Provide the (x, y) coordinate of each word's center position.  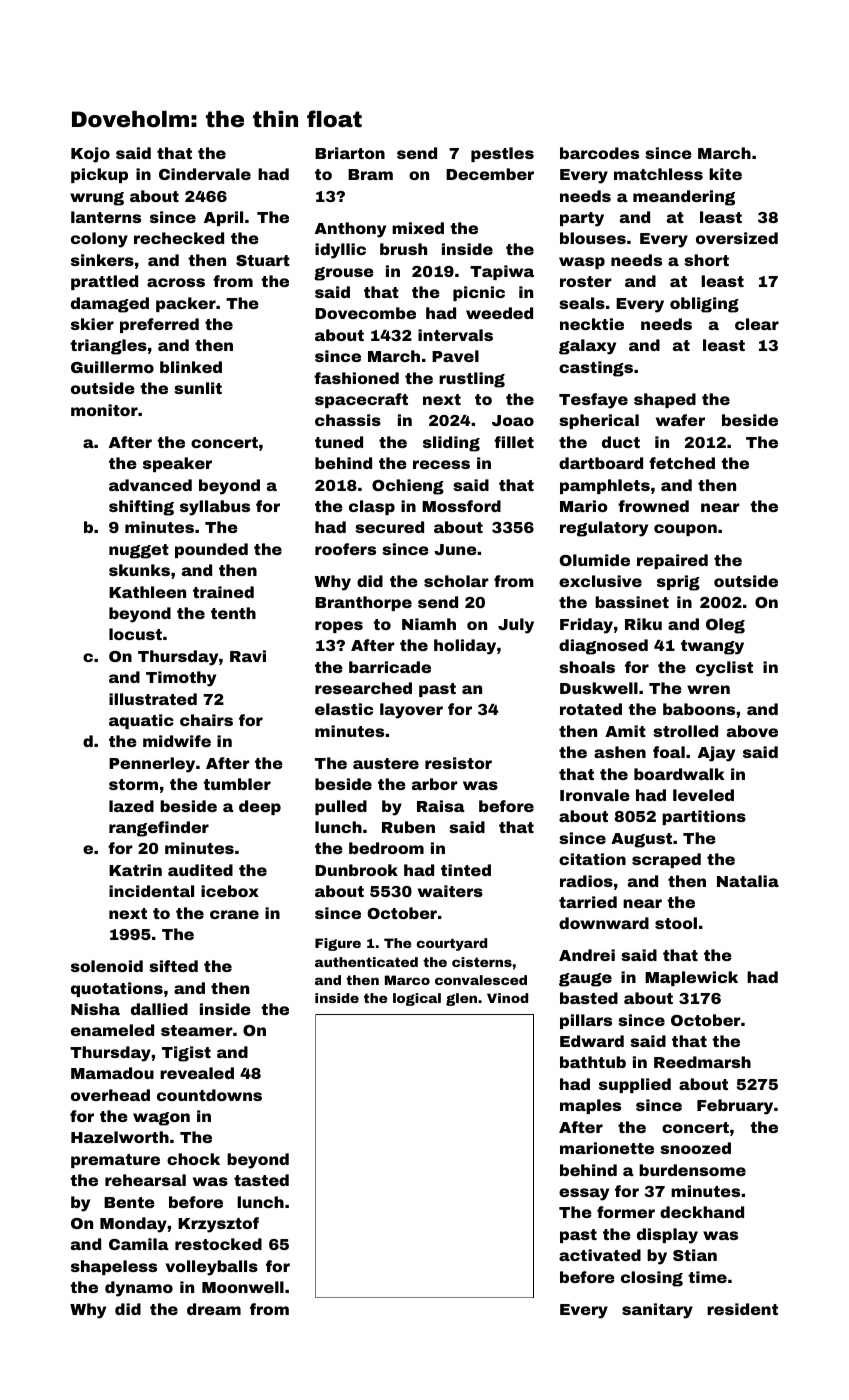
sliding (451, 444)
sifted (173, 966)
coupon (685, 530)
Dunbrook (356, 870)
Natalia (748, 881)
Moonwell (243, 1287)
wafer (680, 420)
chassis (348, 420)
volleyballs (212, 1268)
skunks (139, 570)
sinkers (102, 260)
